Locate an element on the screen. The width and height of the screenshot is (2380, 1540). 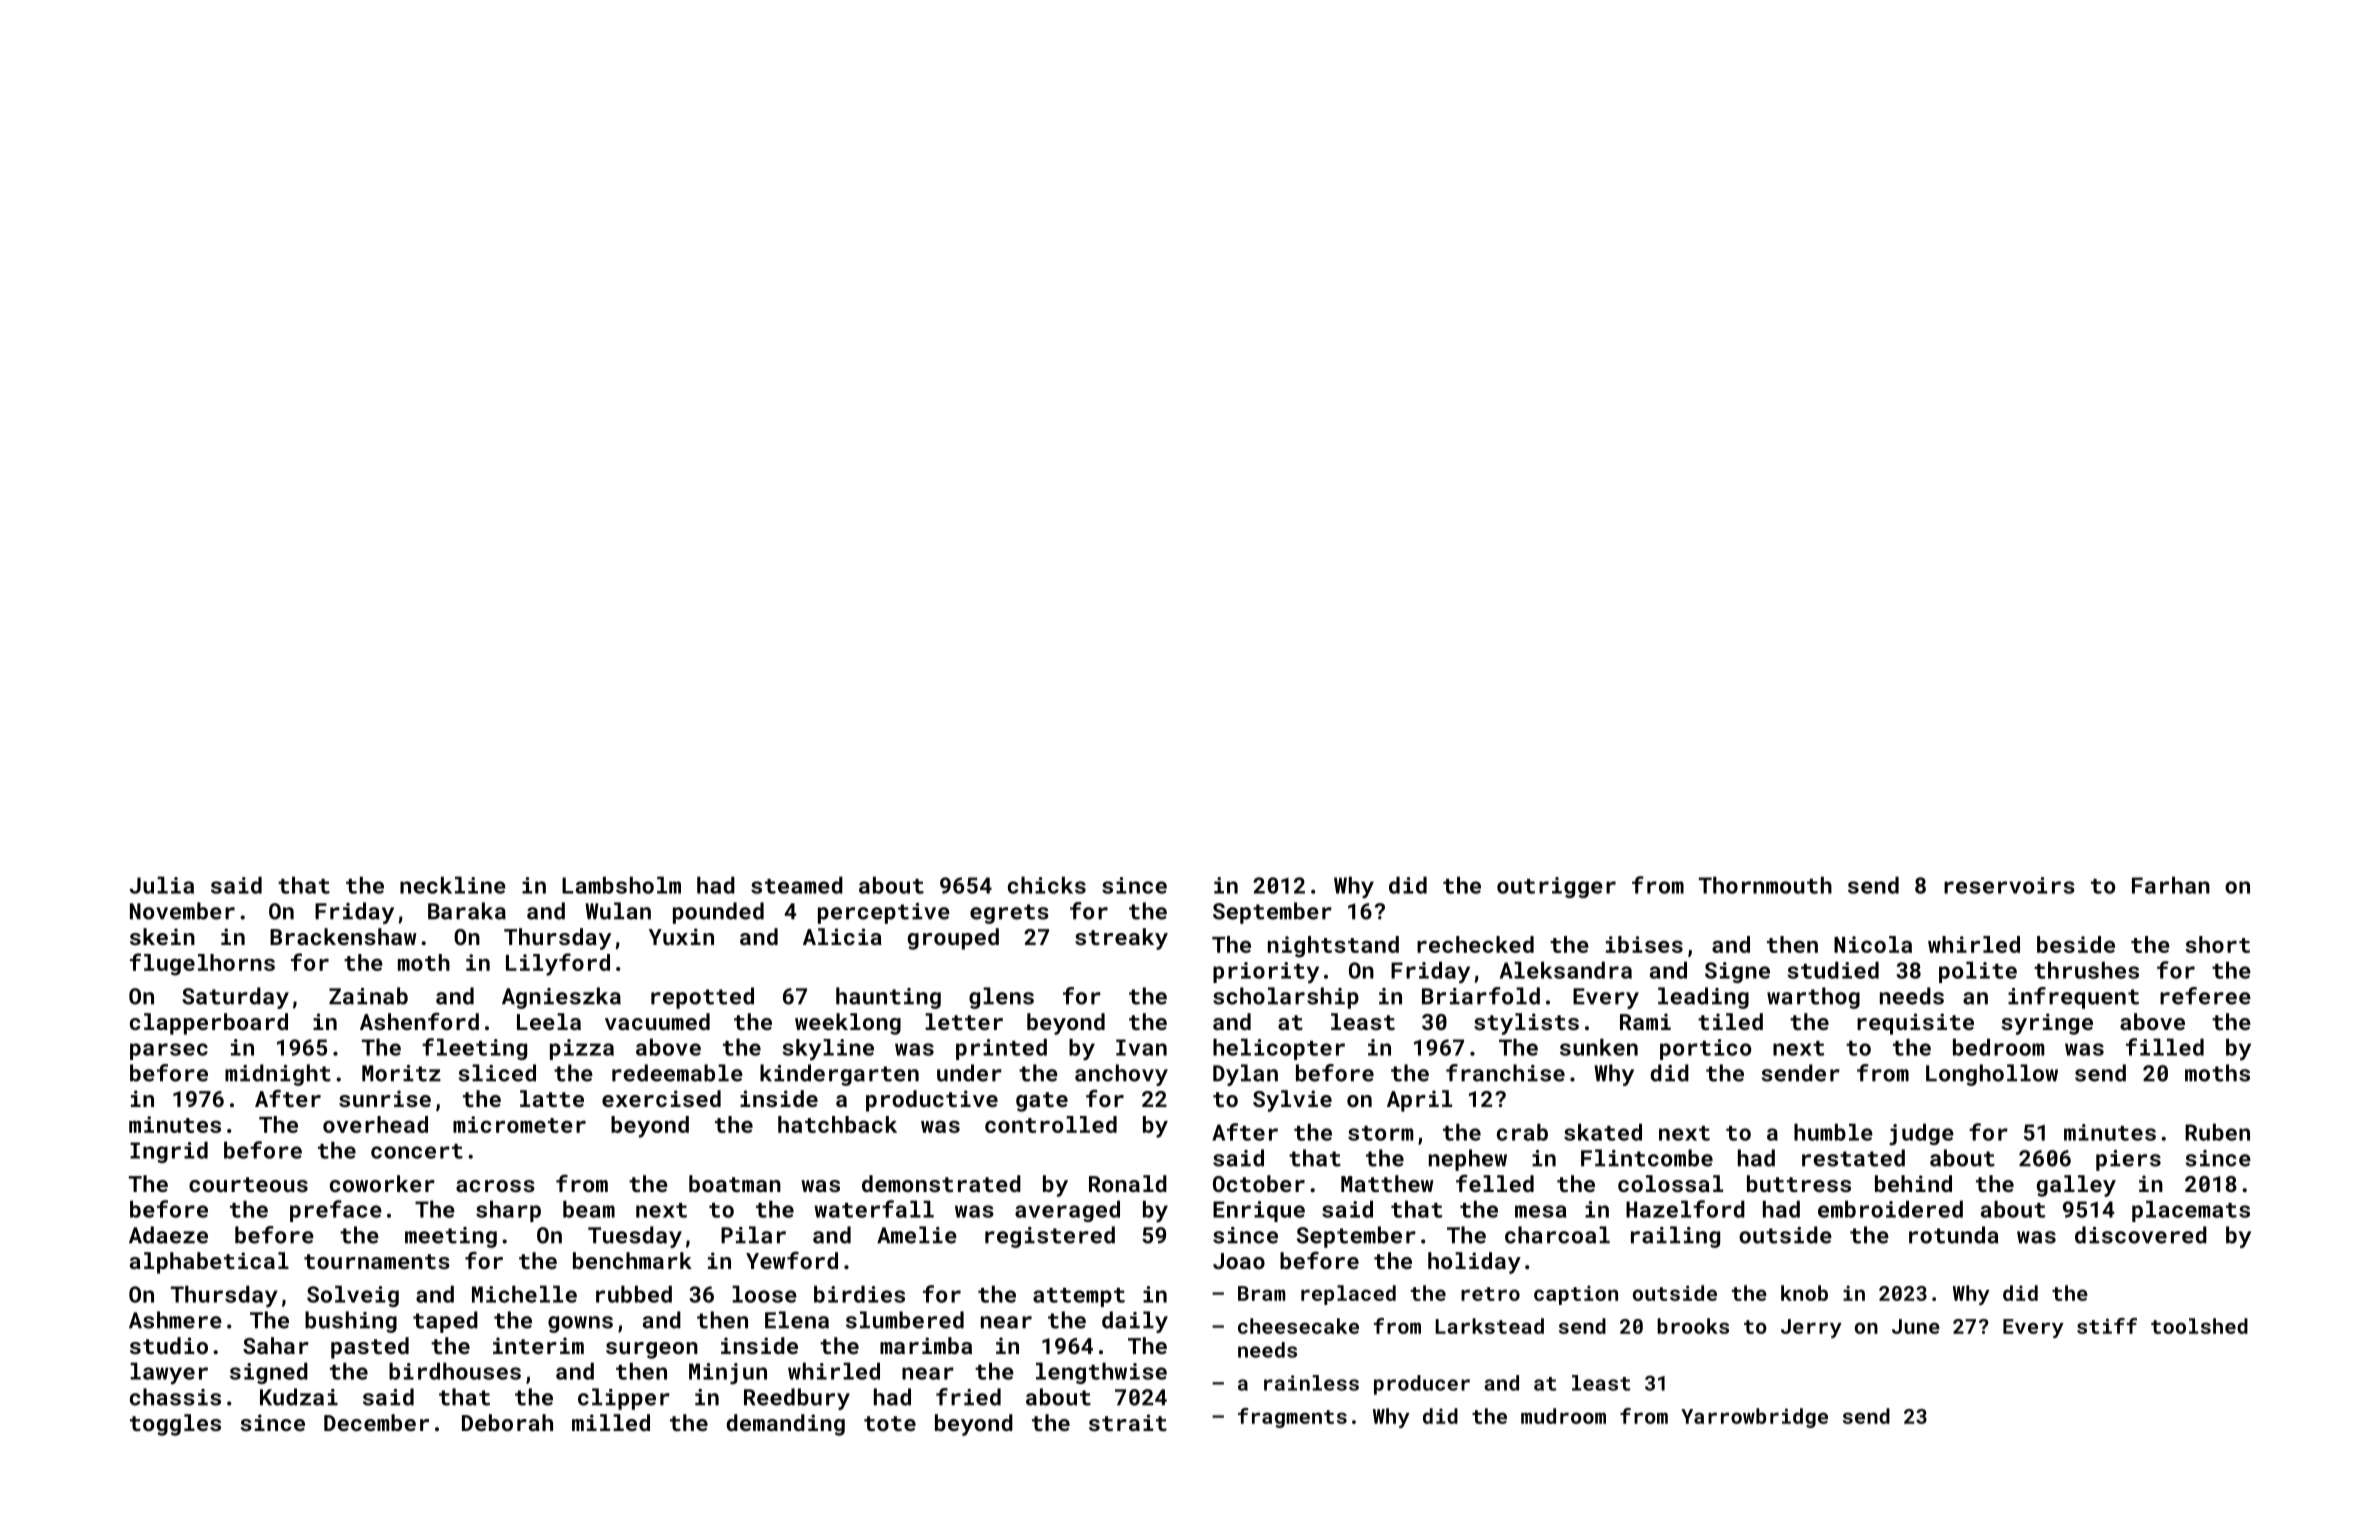
slumbered is located at coordinates (905, 1320).
